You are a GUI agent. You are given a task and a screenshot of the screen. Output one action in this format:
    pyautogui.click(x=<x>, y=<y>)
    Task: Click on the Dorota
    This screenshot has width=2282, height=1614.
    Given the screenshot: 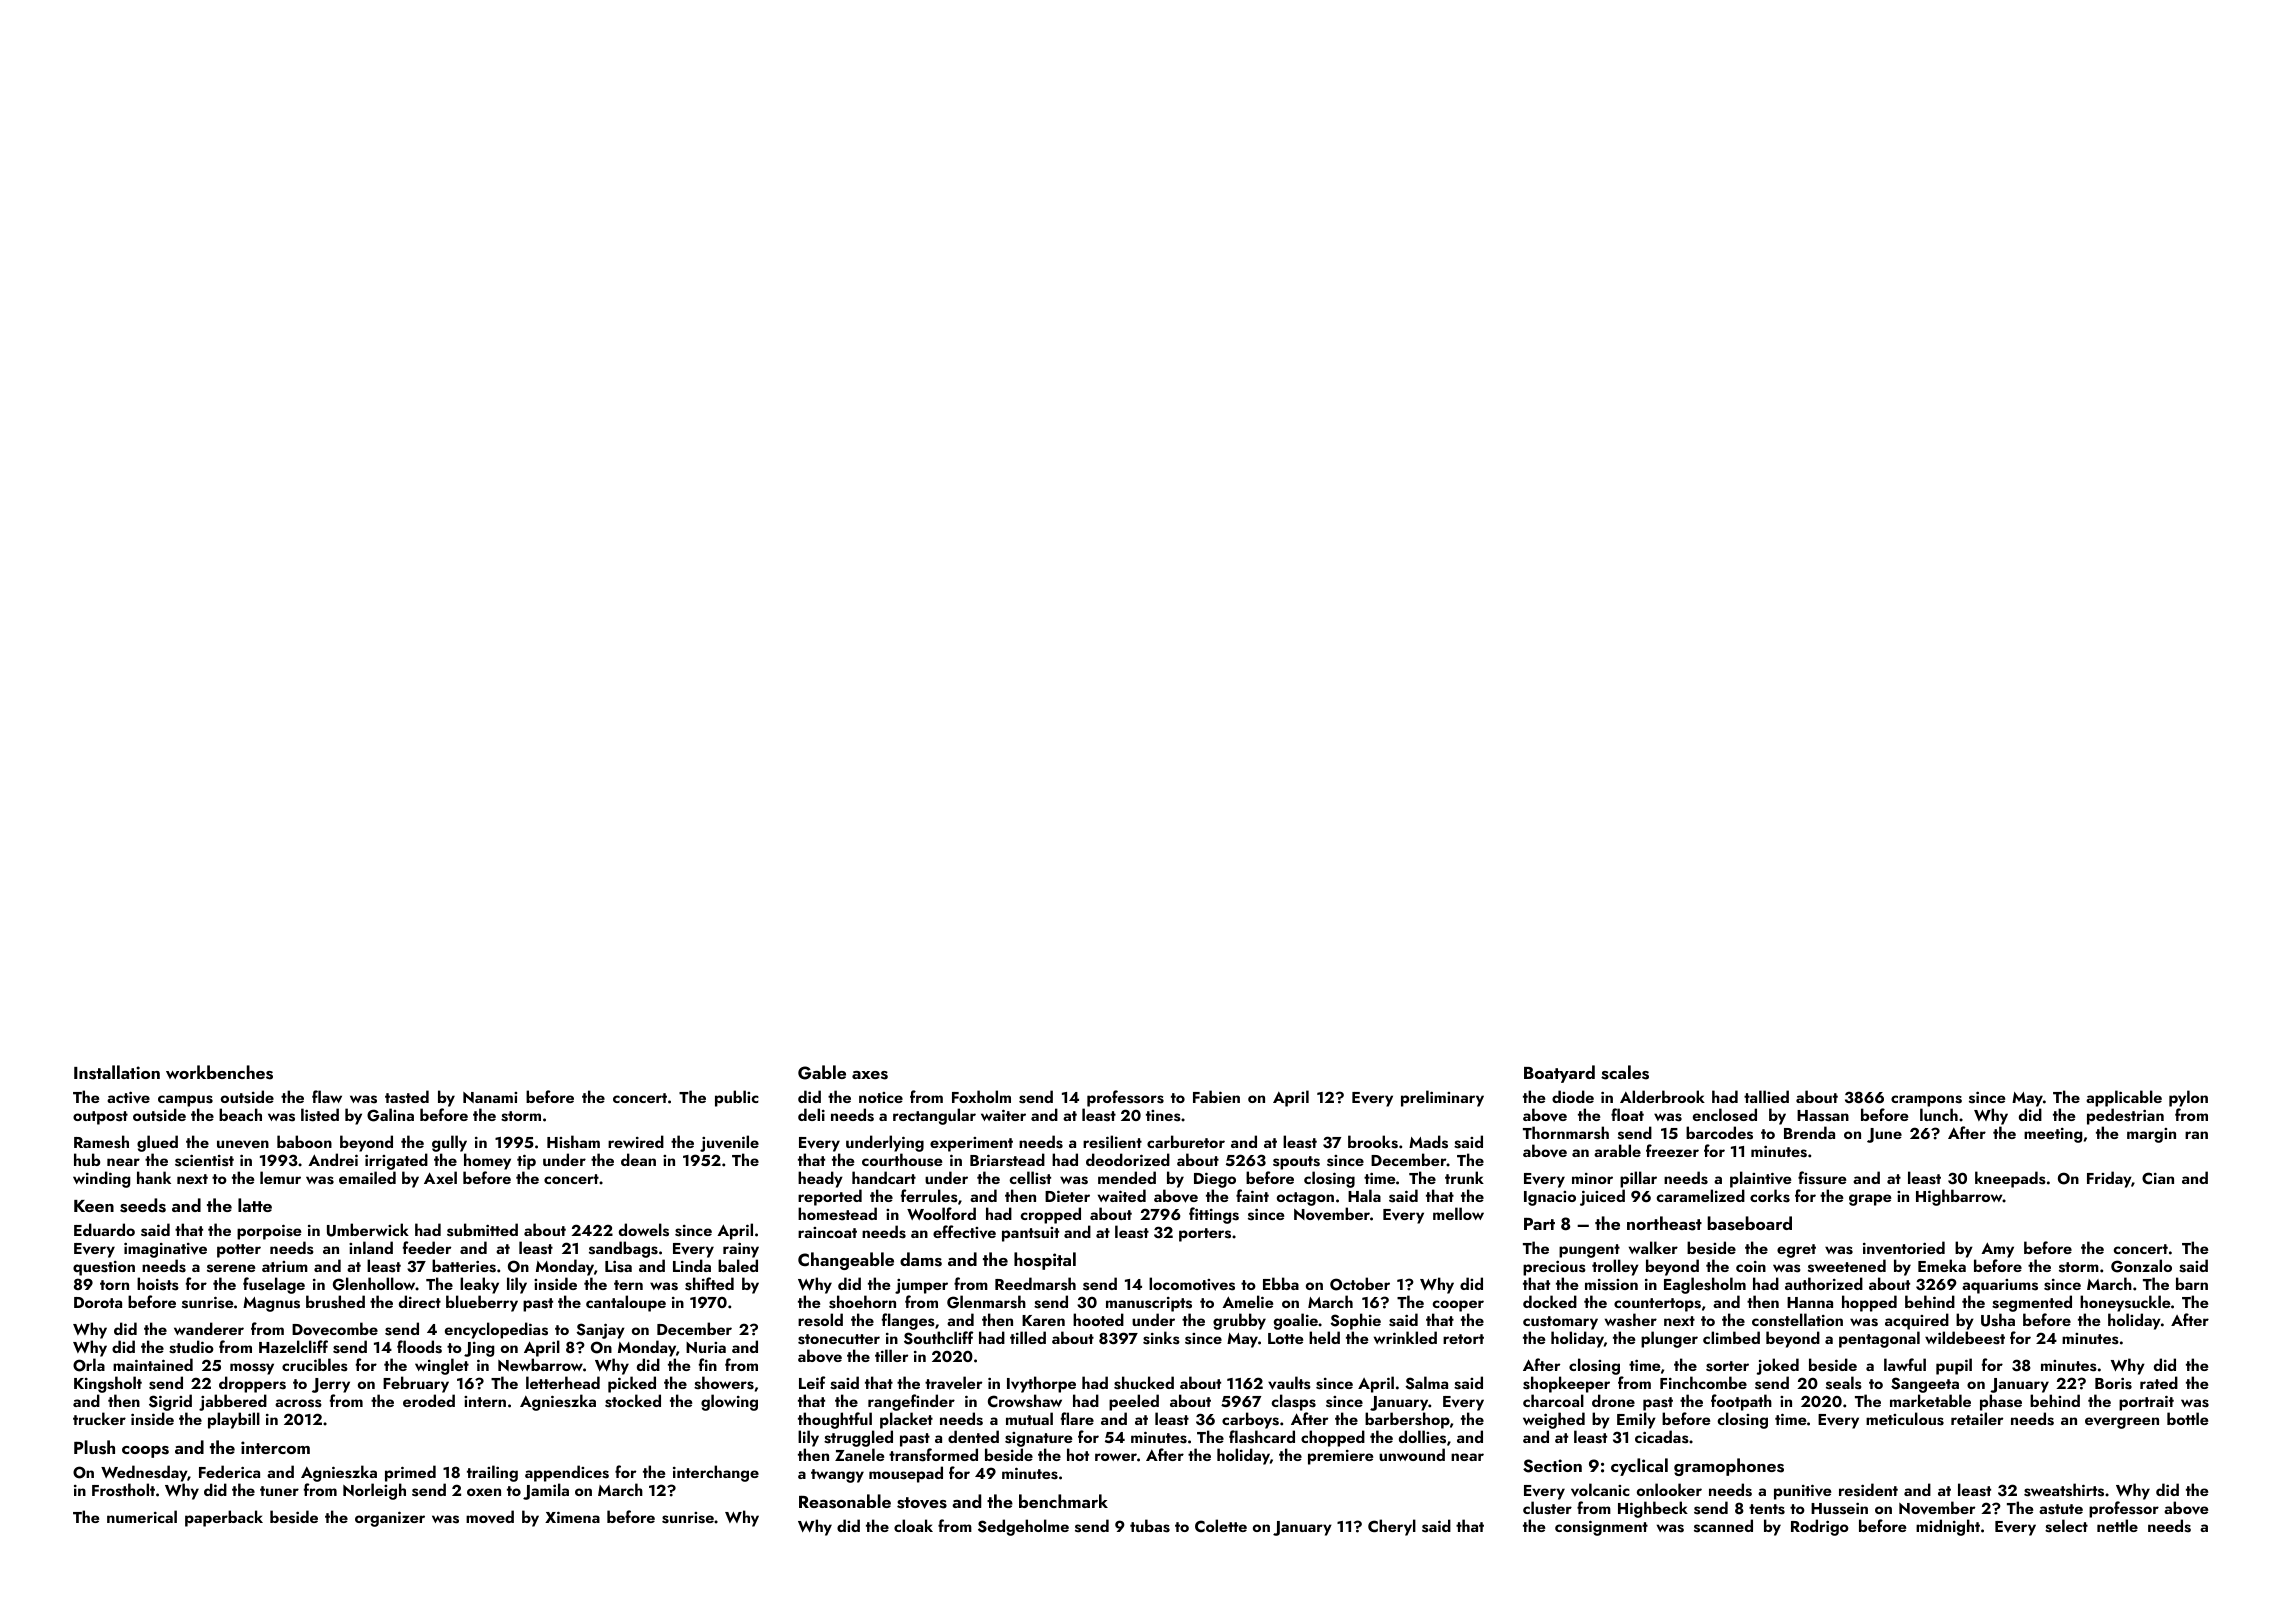 What is the action you would take?
    pyautogui.click(x=98, y=1302)
